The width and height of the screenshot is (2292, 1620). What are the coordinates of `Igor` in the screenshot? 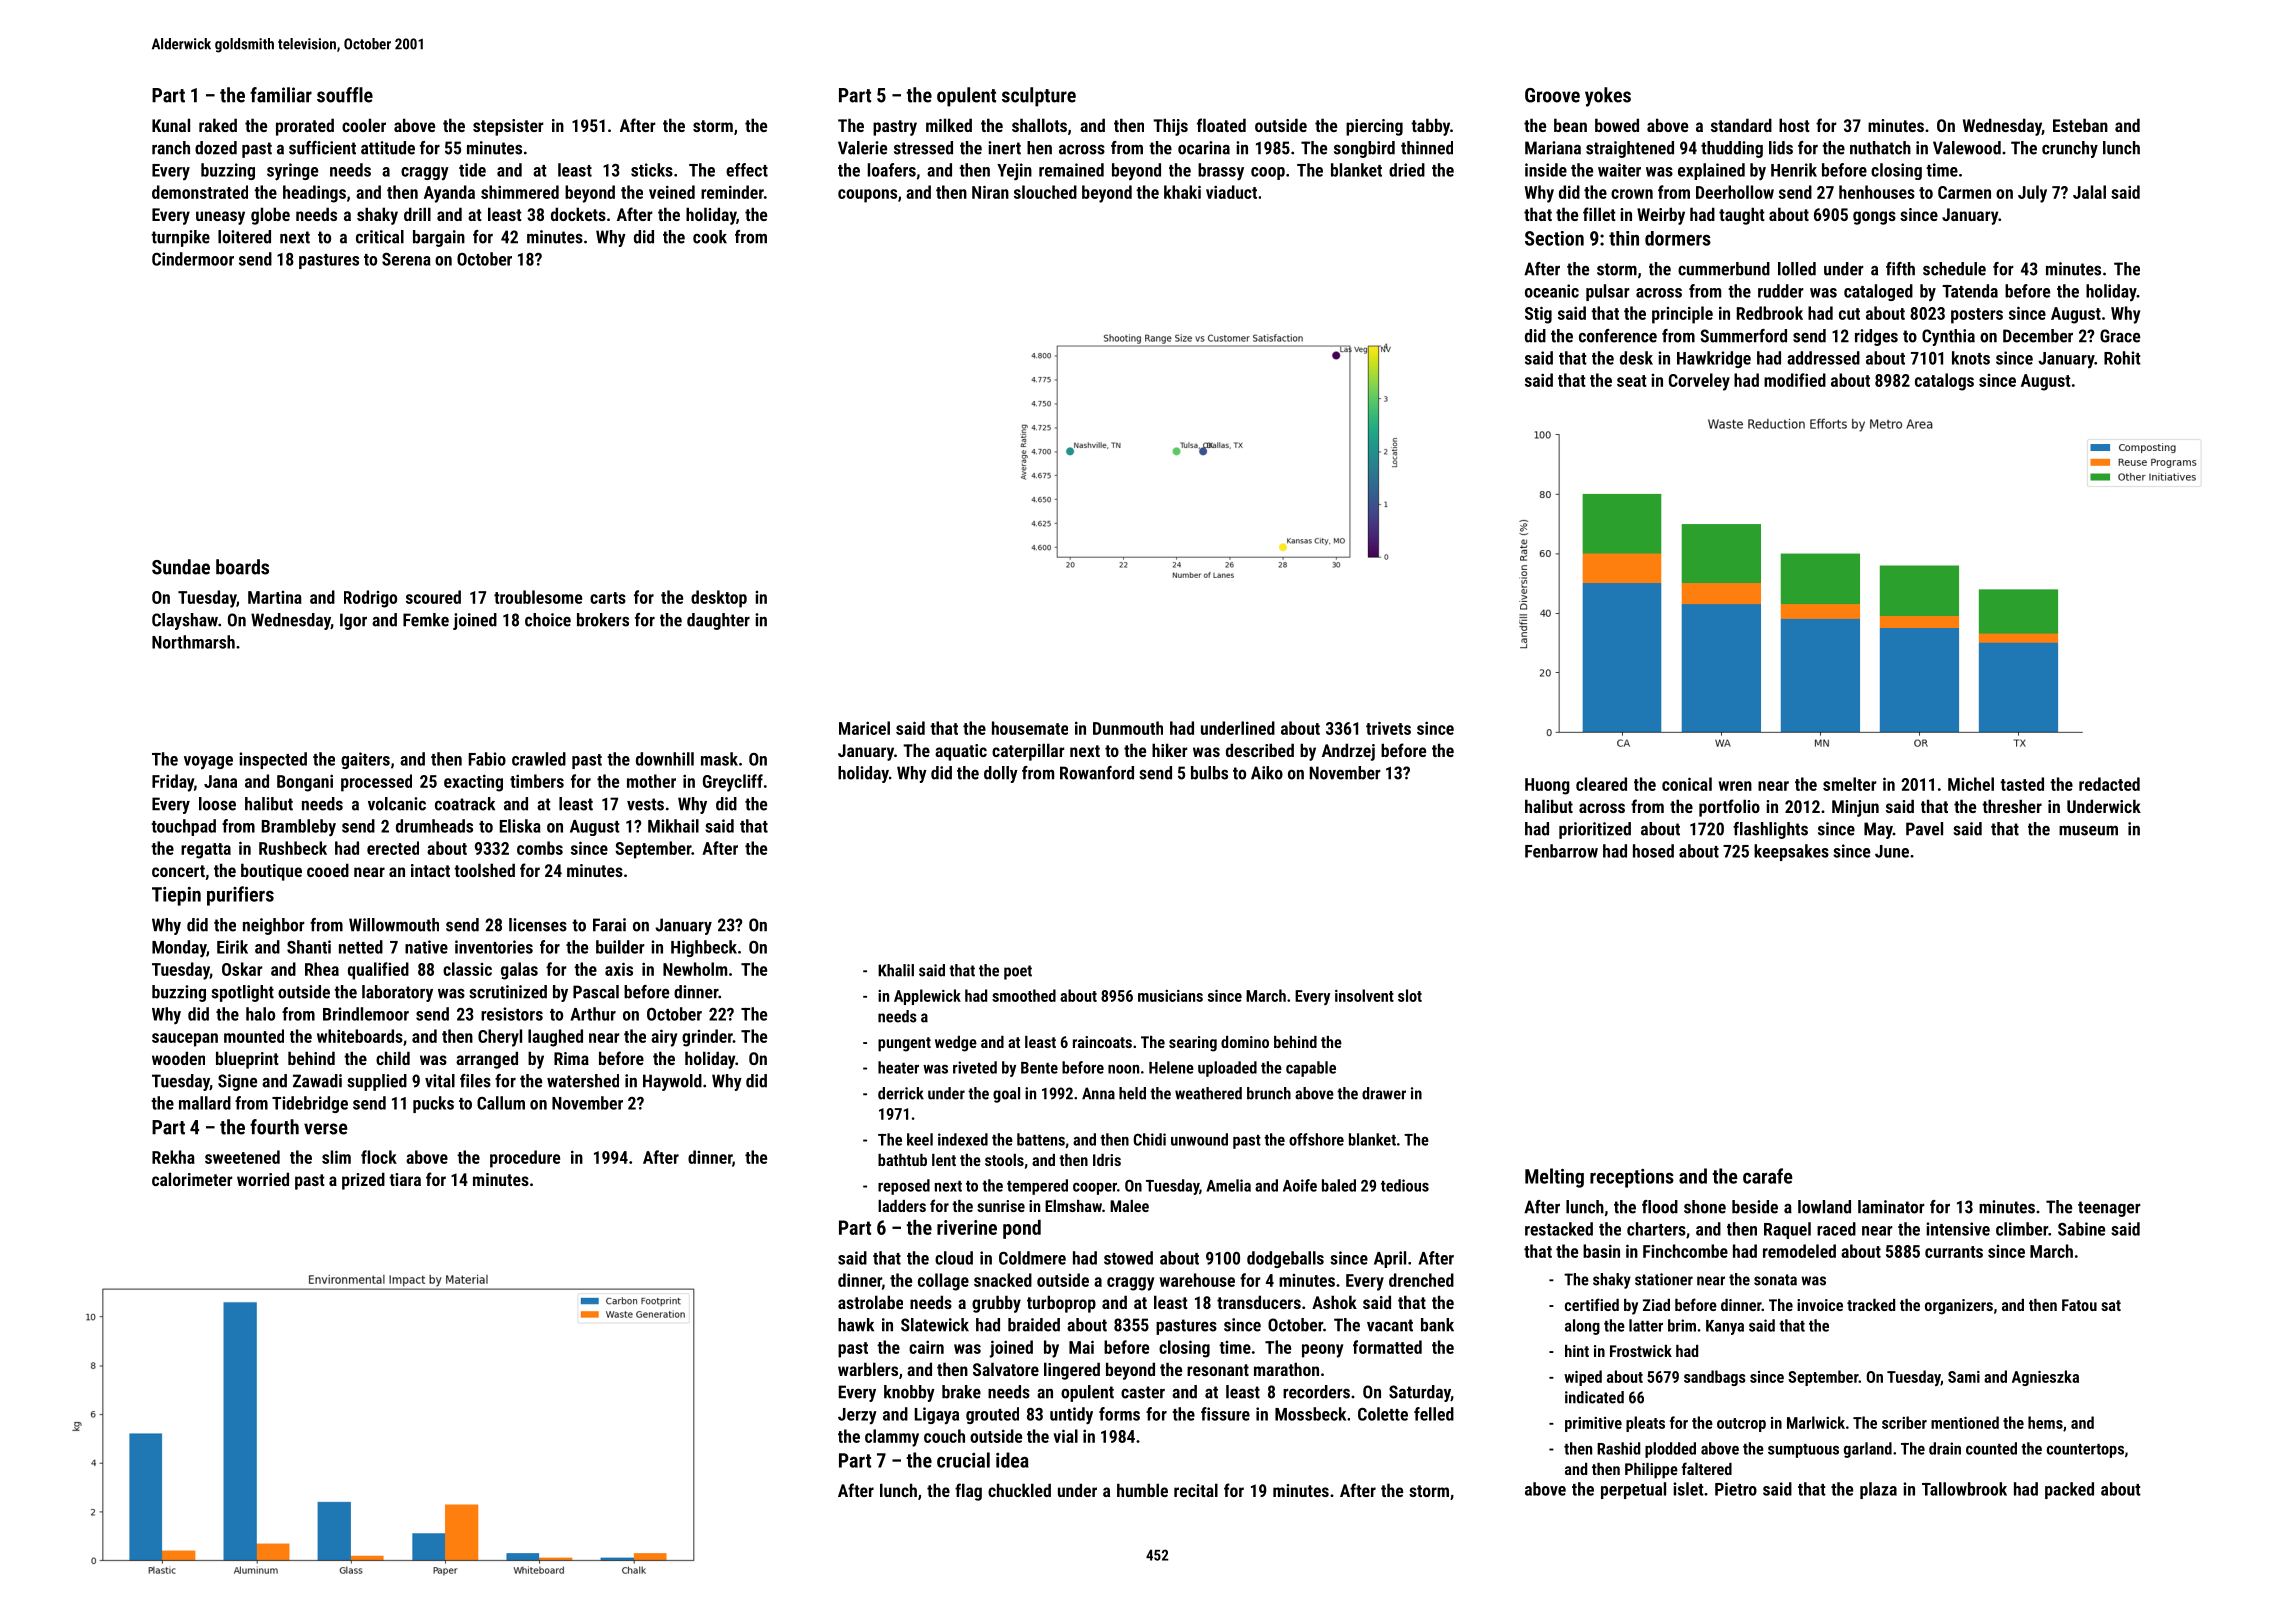 It's located at (353, 621).
